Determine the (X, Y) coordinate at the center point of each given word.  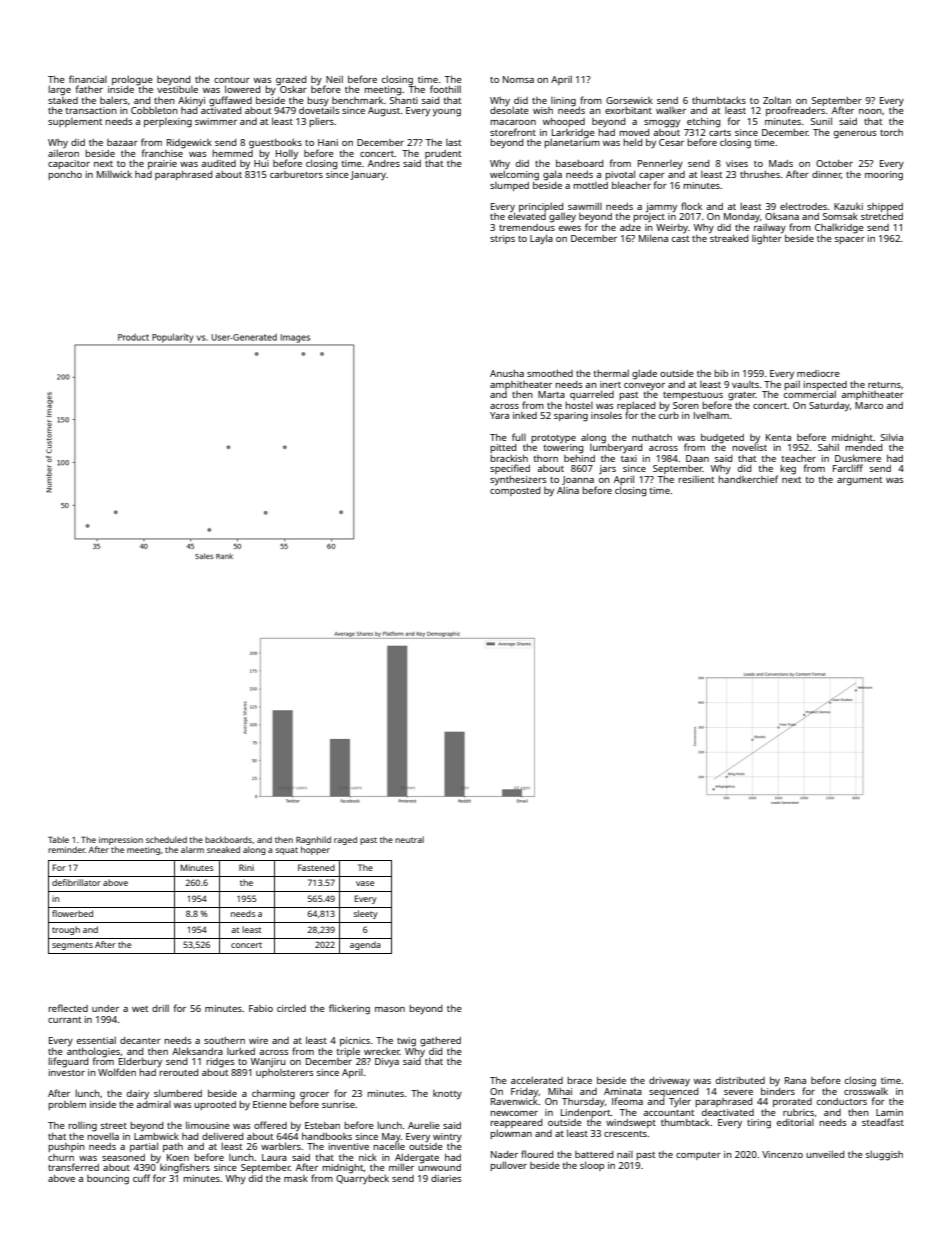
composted (515, 491)
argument (859, 481)
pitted (503, 448)
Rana (795, 1080)
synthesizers (518, 481)
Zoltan (777, 100)
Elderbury (140, 1062)
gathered (440, 1042)
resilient (696, 479)
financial (88, 79)
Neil (334, 79)
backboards (228, 839)
